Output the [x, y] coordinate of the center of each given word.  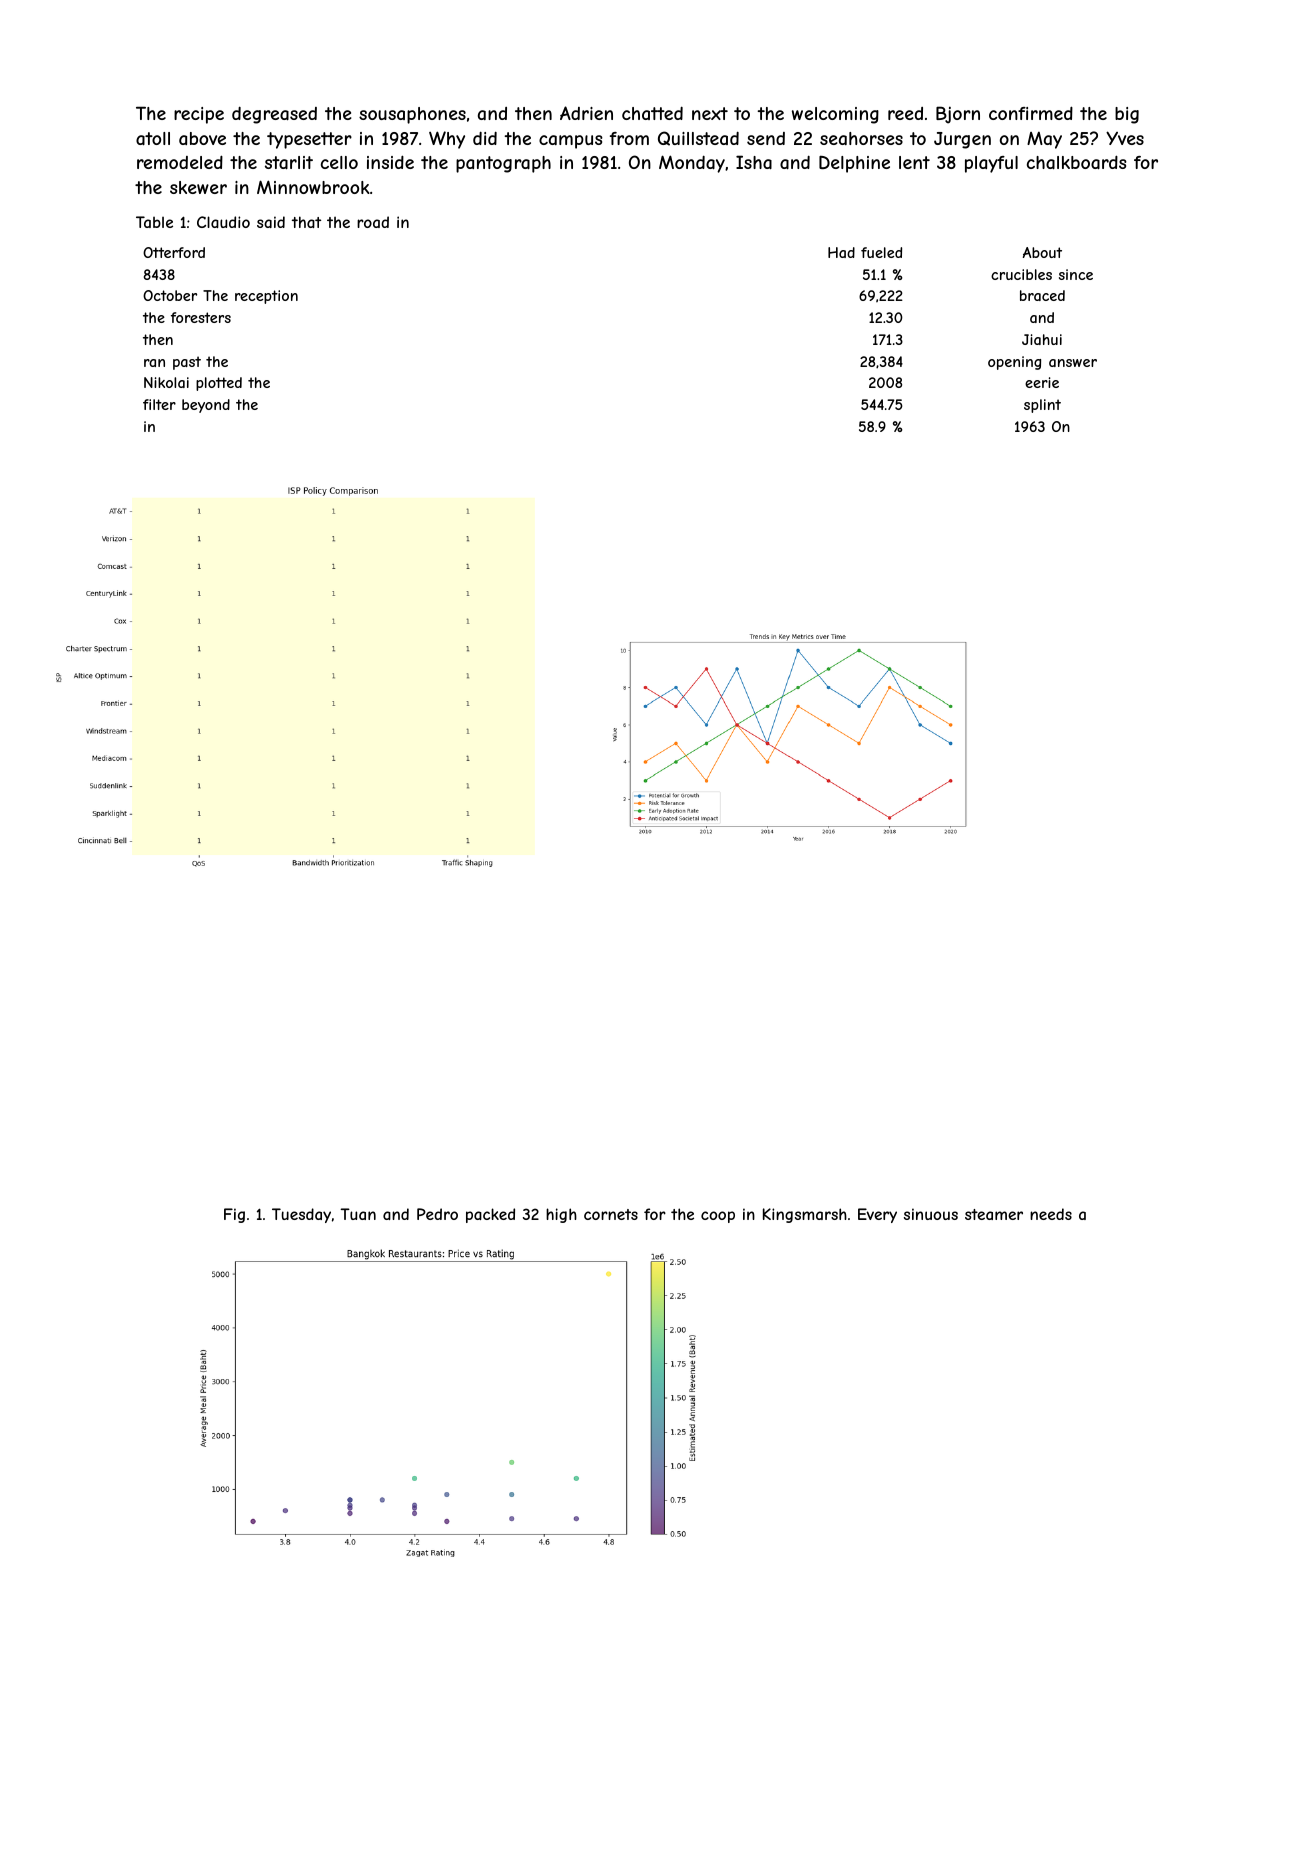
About [1042, 252]
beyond [206, 406]
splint [1042, 406]
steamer [994, 1214]
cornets [611, 1214]
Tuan [358, 1214]
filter [159, 404]
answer [1073, 363]
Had [841, 252]
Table [154, 222]
